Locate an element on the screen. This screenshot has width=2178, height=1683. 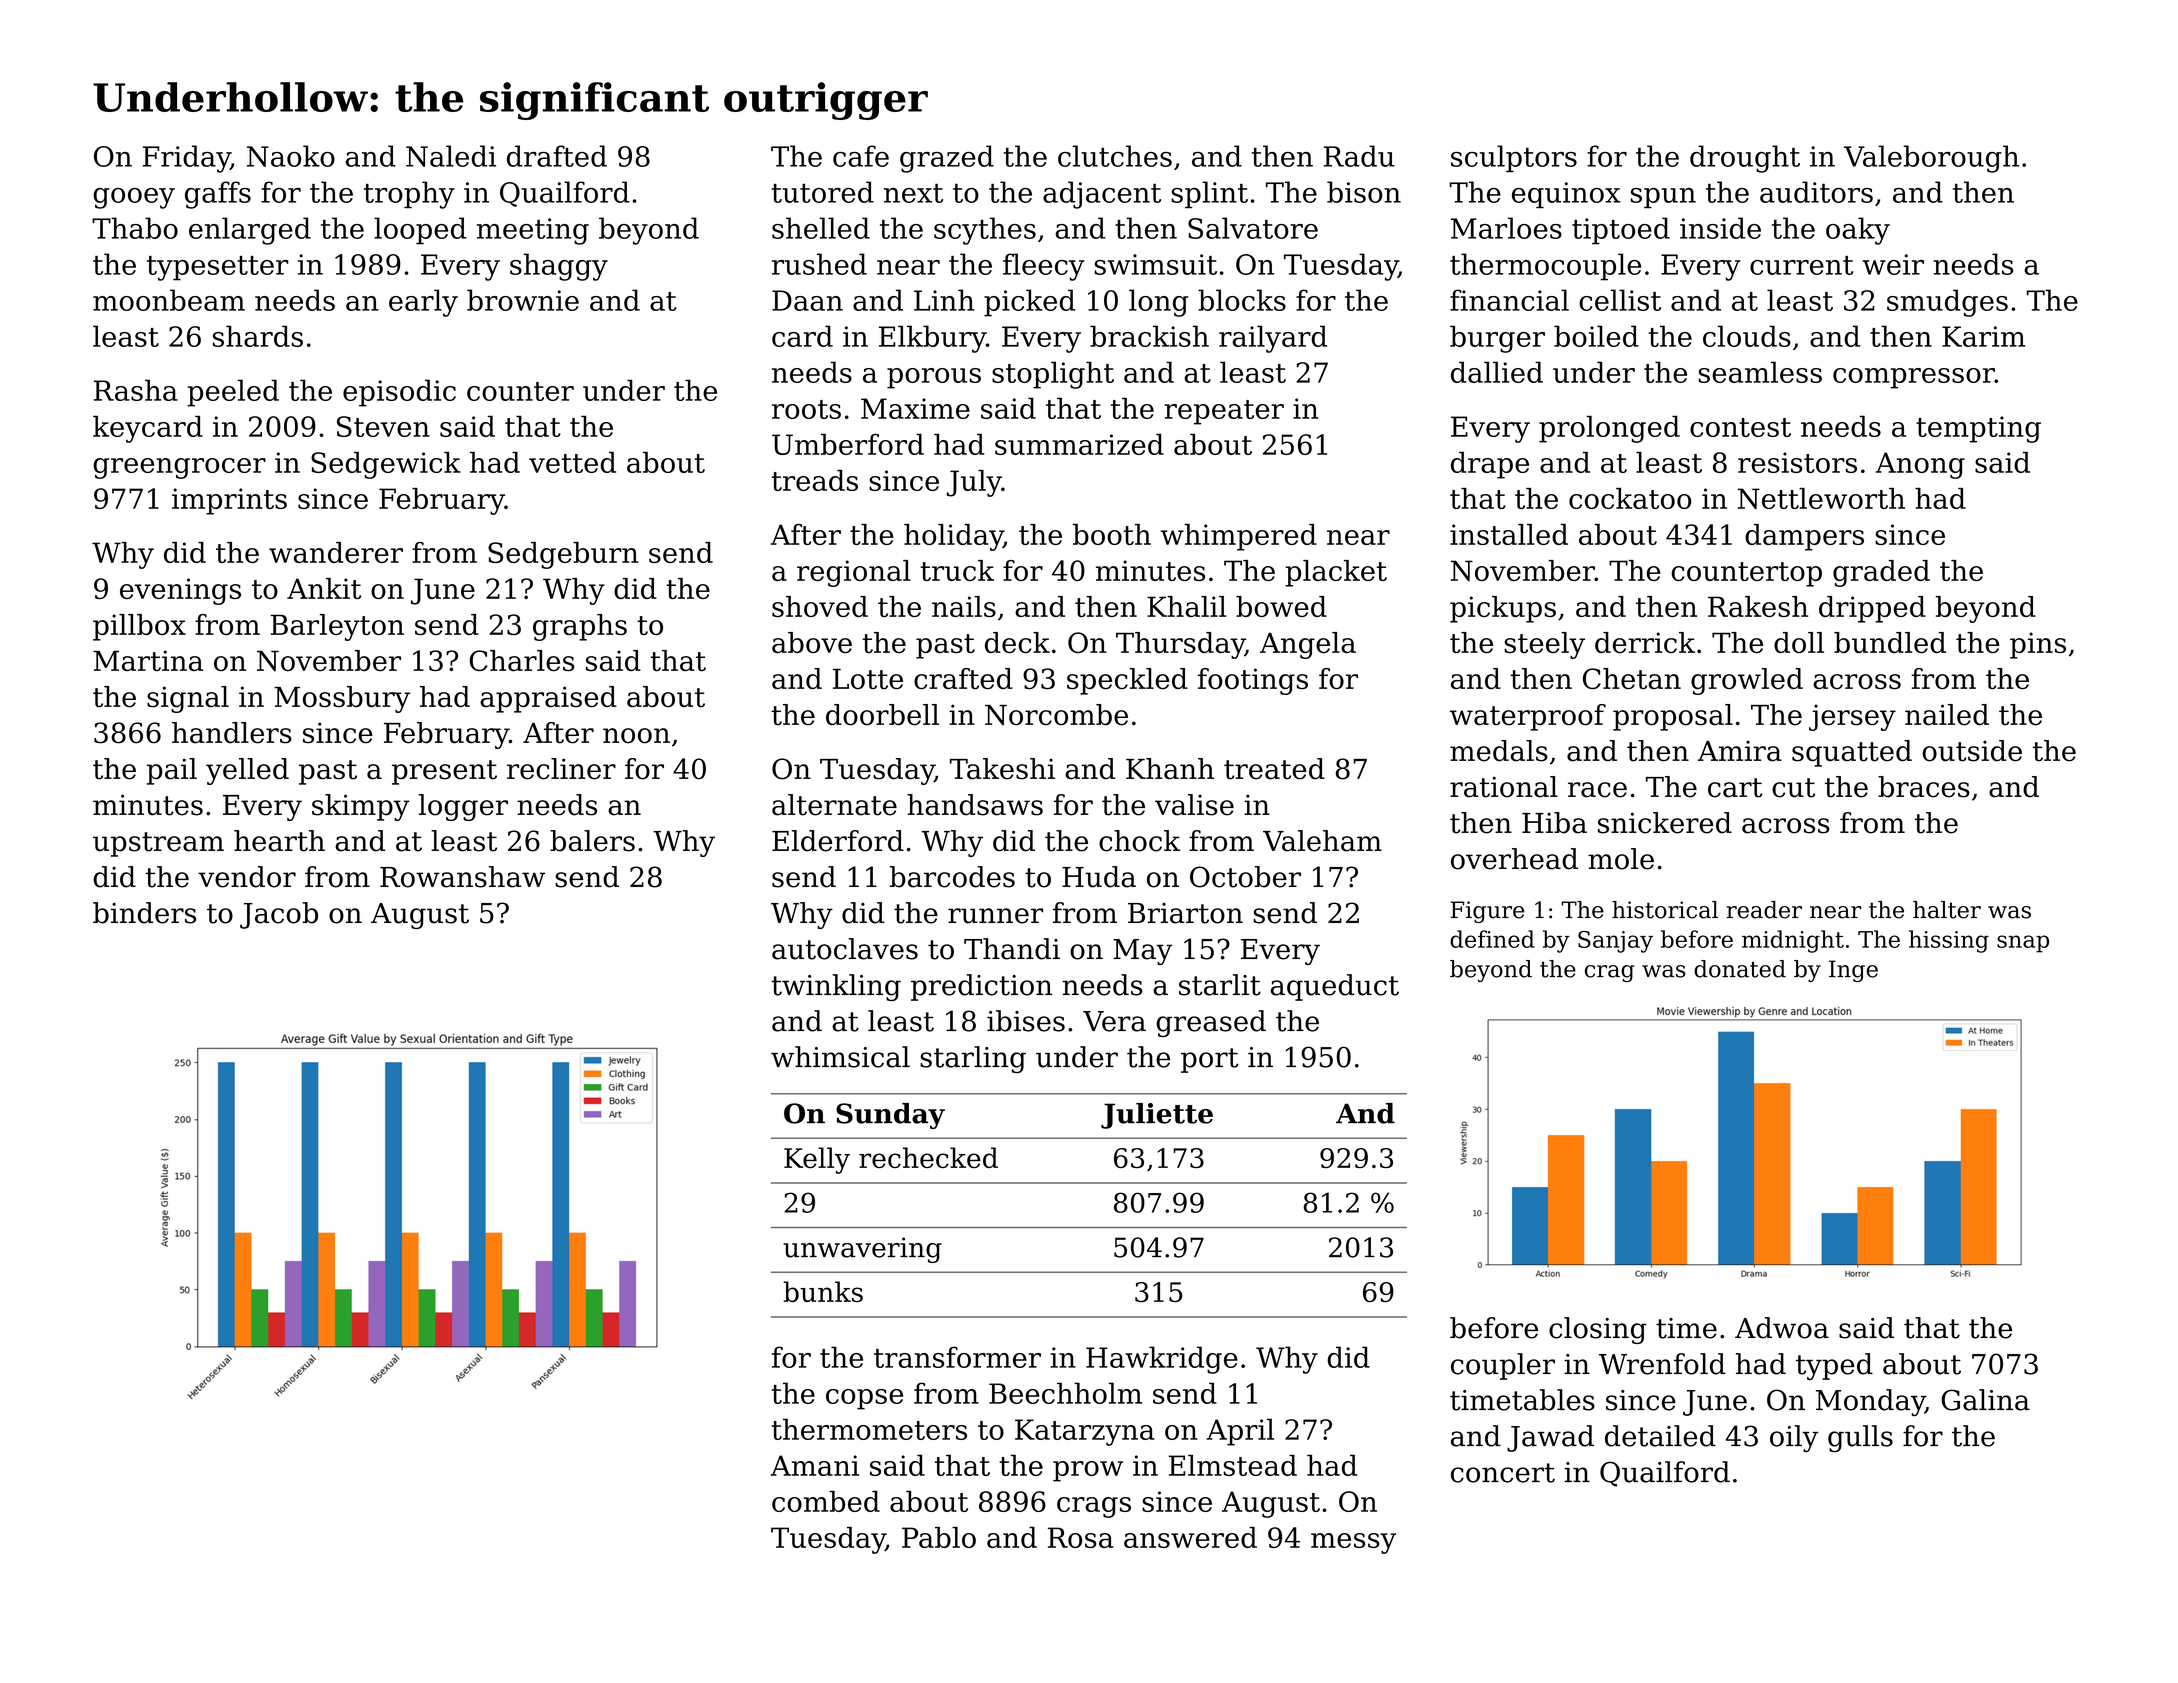
combed is located at coordinates (826, 1501).
